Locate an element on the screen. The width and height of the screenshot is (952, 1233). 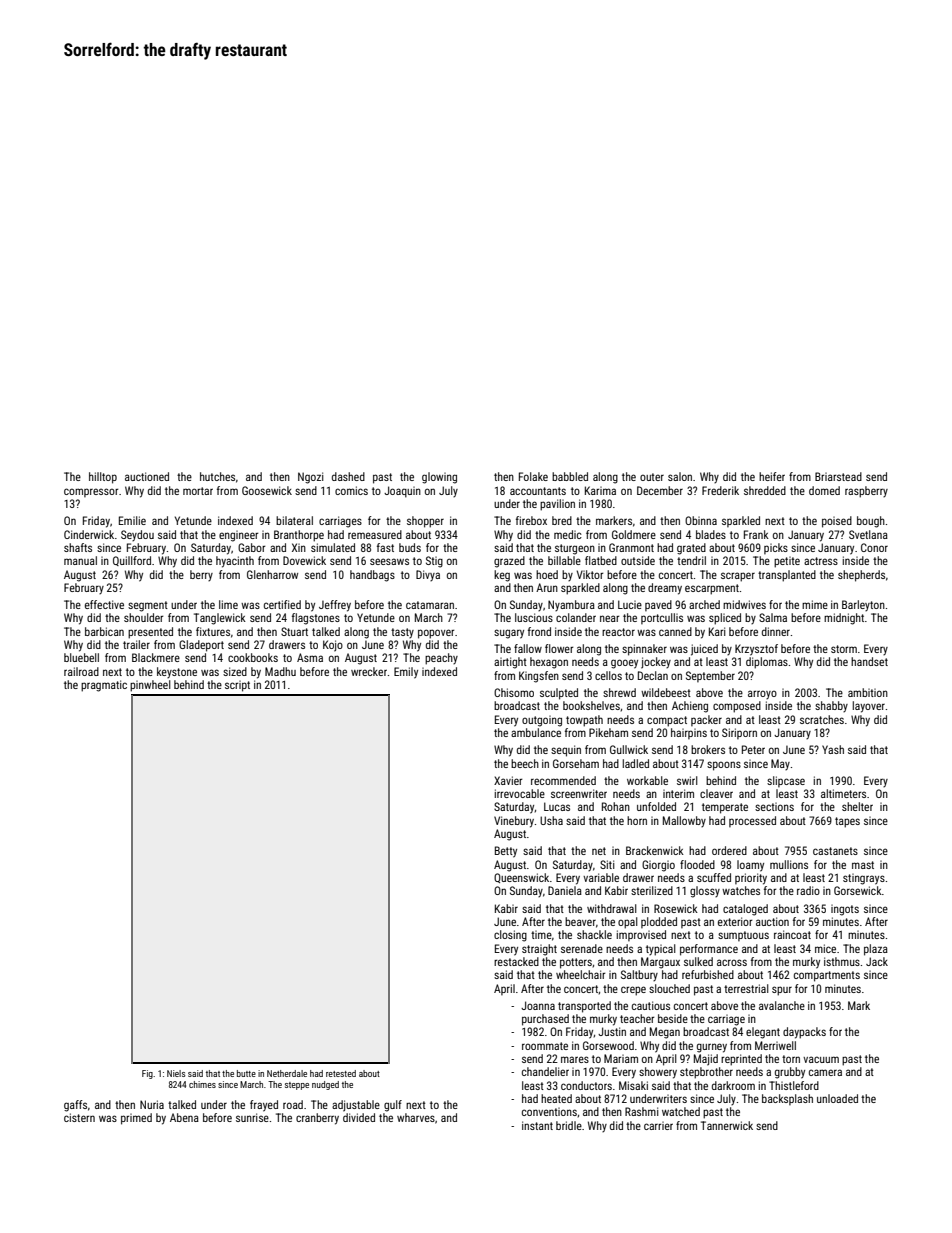
closing is located at coordinates (510, 936).
